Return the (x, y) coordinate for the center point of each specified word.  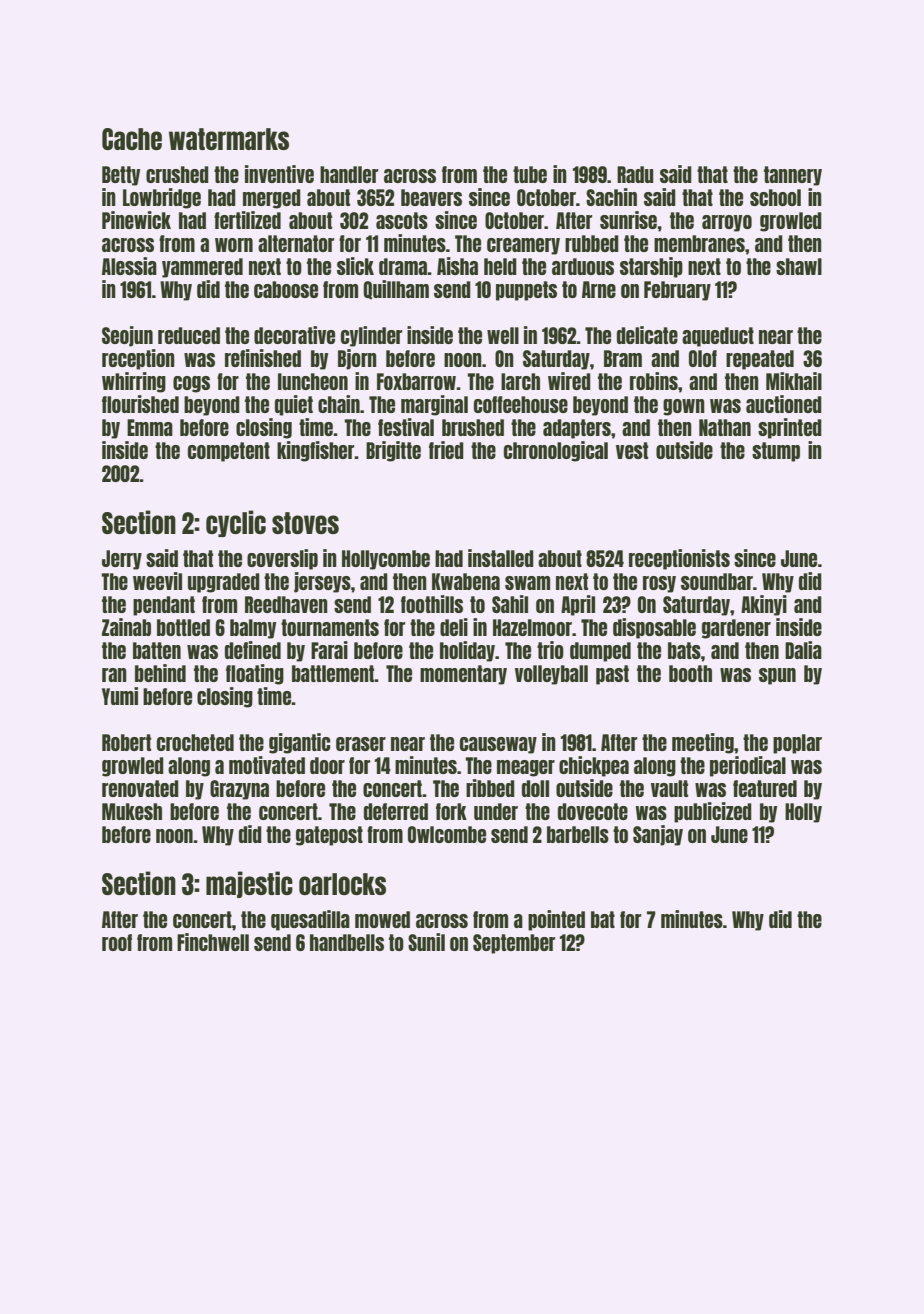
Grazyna (239, 790)
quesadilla (310, 920)
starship (651, 267)
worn (234, 245)
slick (355, 266)
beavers (431, 197)
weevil (157, 581)
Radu (635, 174)
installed (501, 558)
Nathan (725, 427)
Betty (121, 176)
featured (765, 788)
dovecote (593, 811)
